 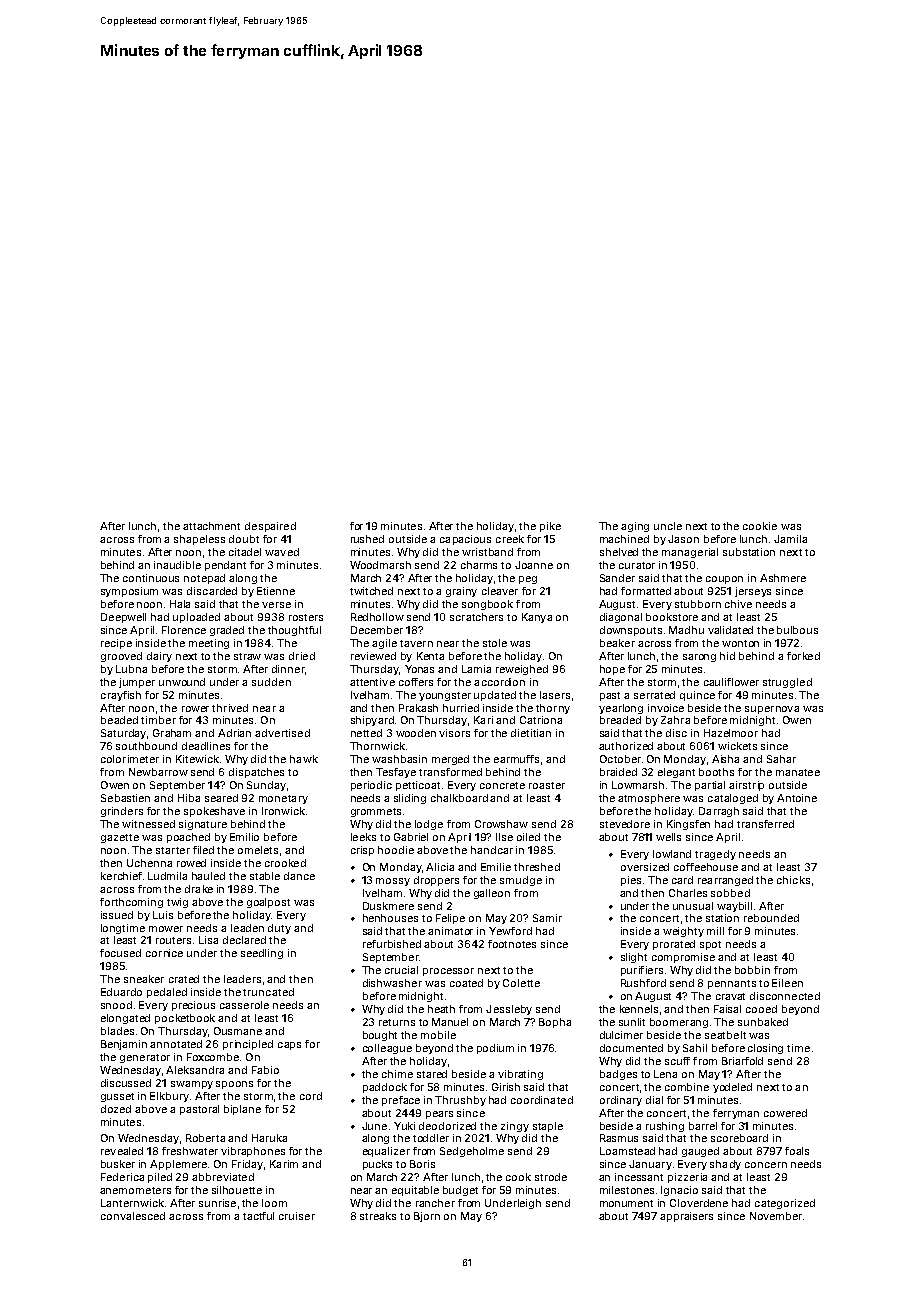 I want to click on Benjamin, so click(x=124, y=1045).
